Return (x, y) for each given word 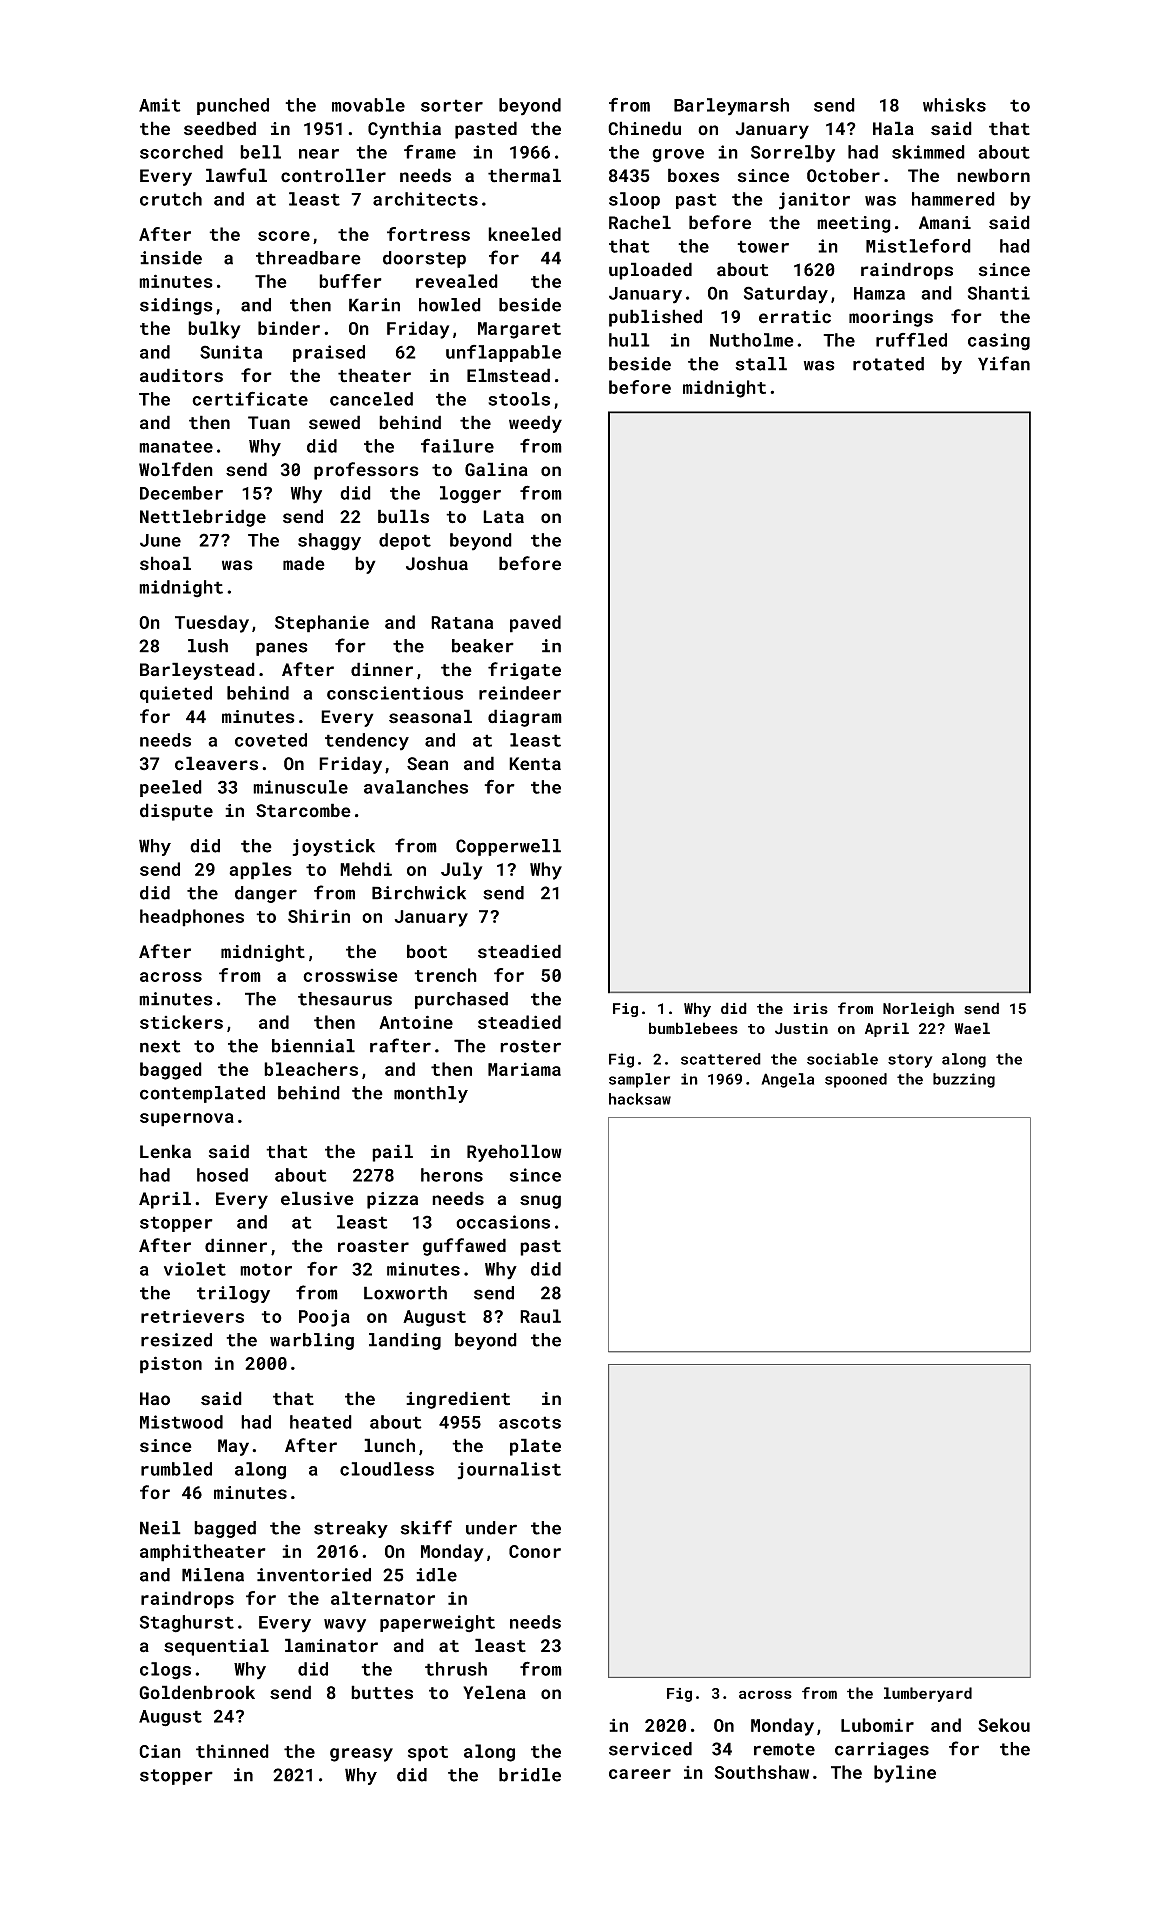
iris (810, 1008)
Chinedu (644, 128)
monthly (431, 1094)
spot (428, 1754)
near (319, 154)
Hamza (879, 293)
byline (905, 1774)
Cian (160, 1751)
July (462, 871)
